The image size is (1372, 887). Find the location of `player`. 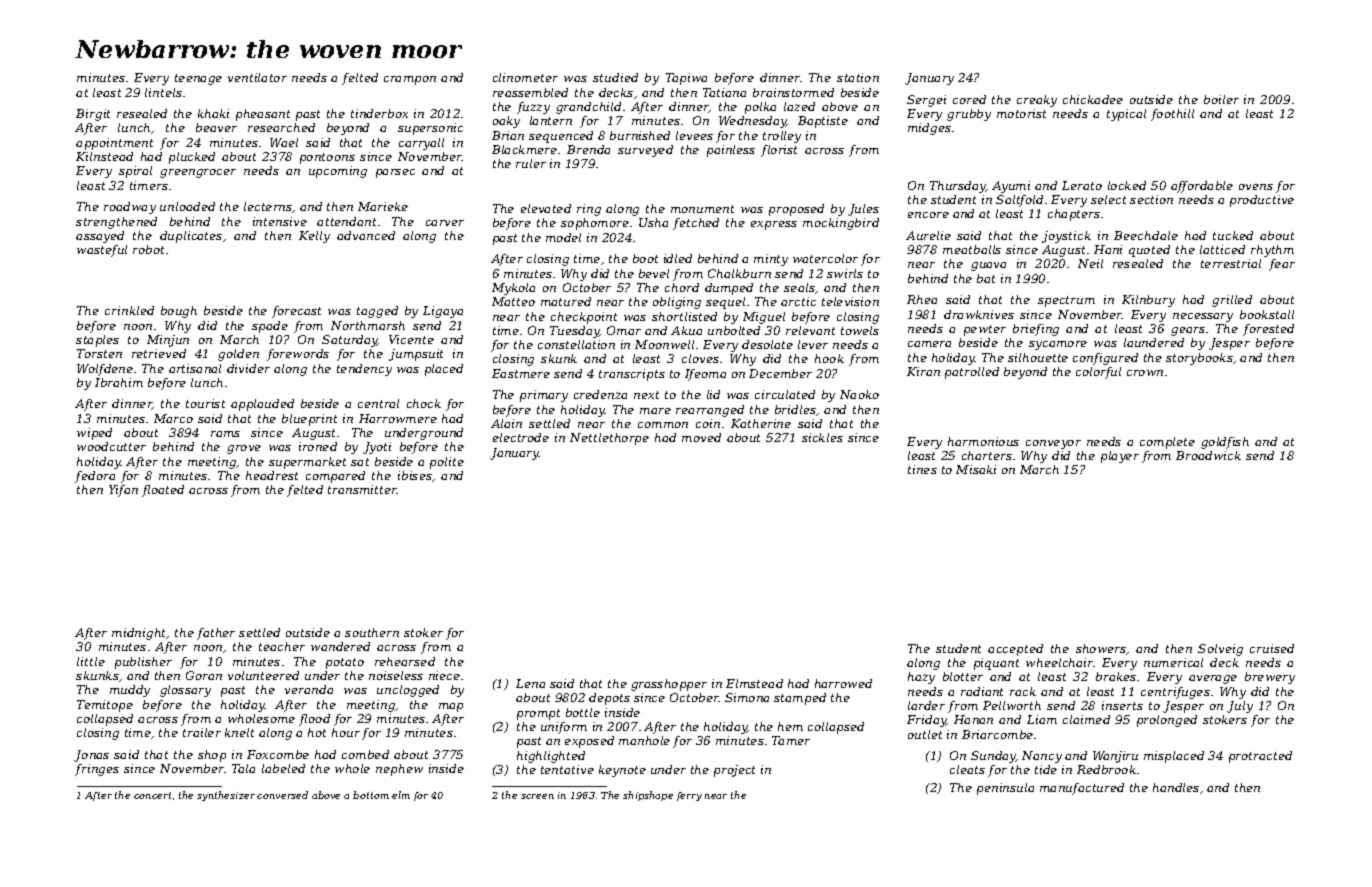

player is located at coordinates (1120, 457).
